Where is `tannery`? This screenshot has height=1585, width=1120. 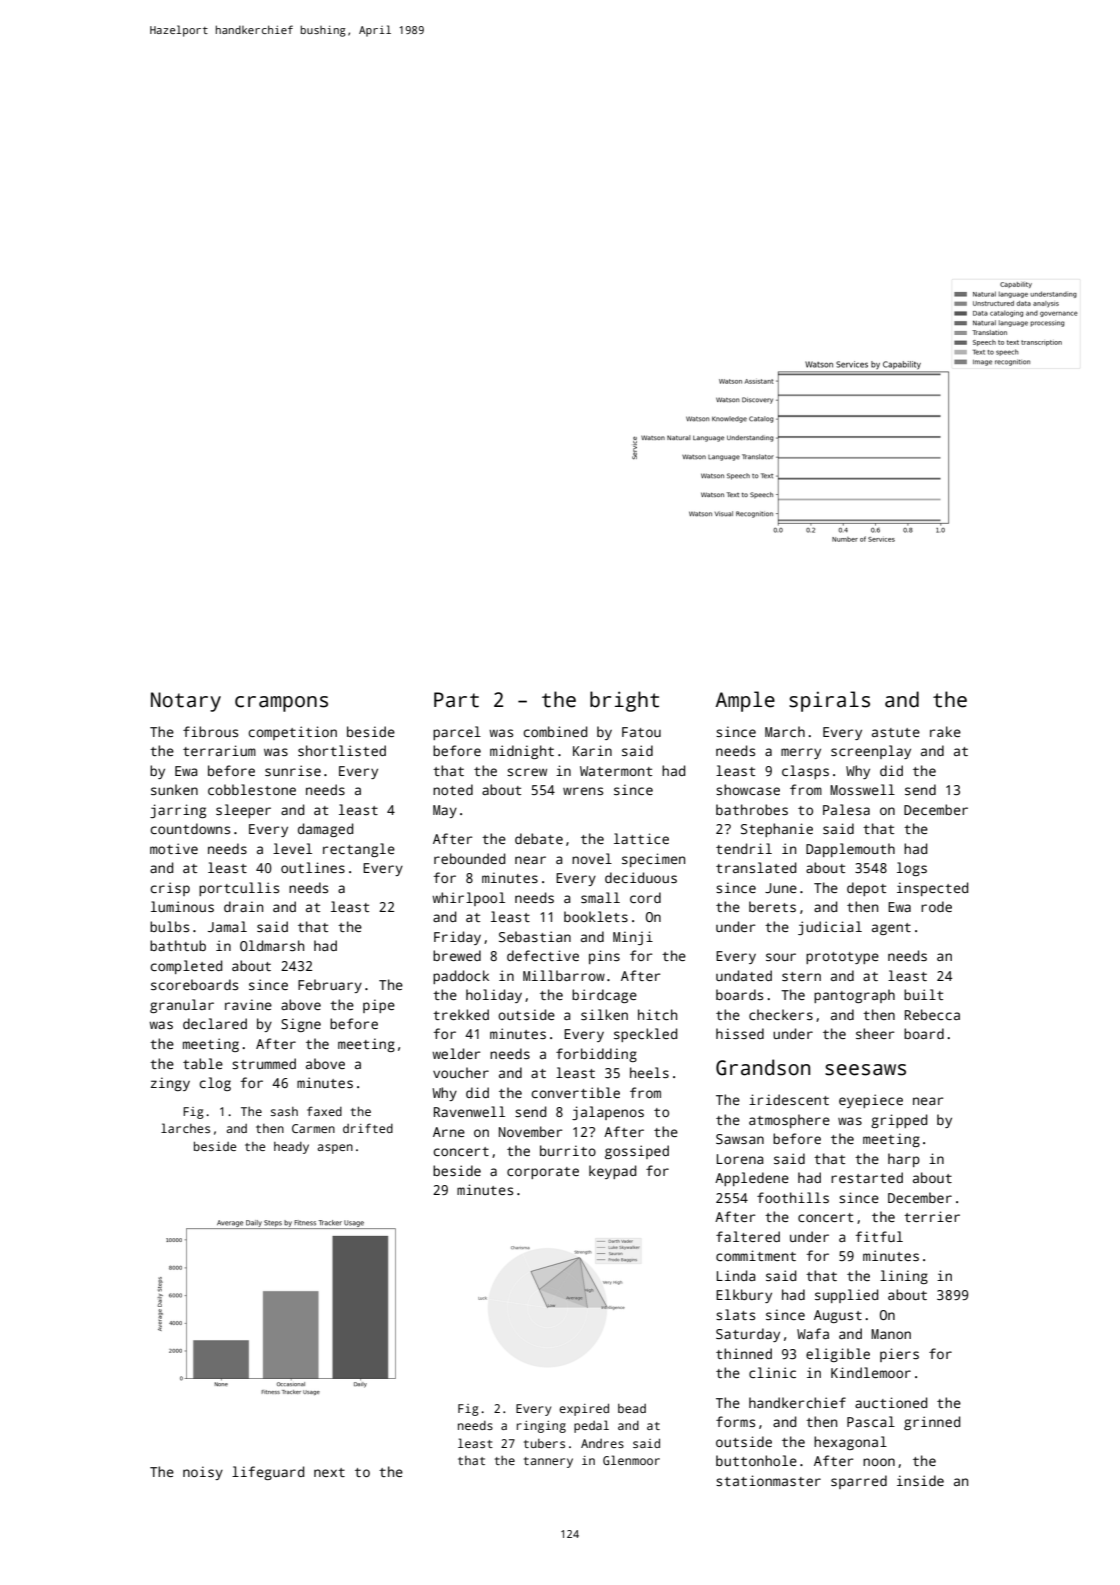 tannery is located at coordinates (548, 1462).
